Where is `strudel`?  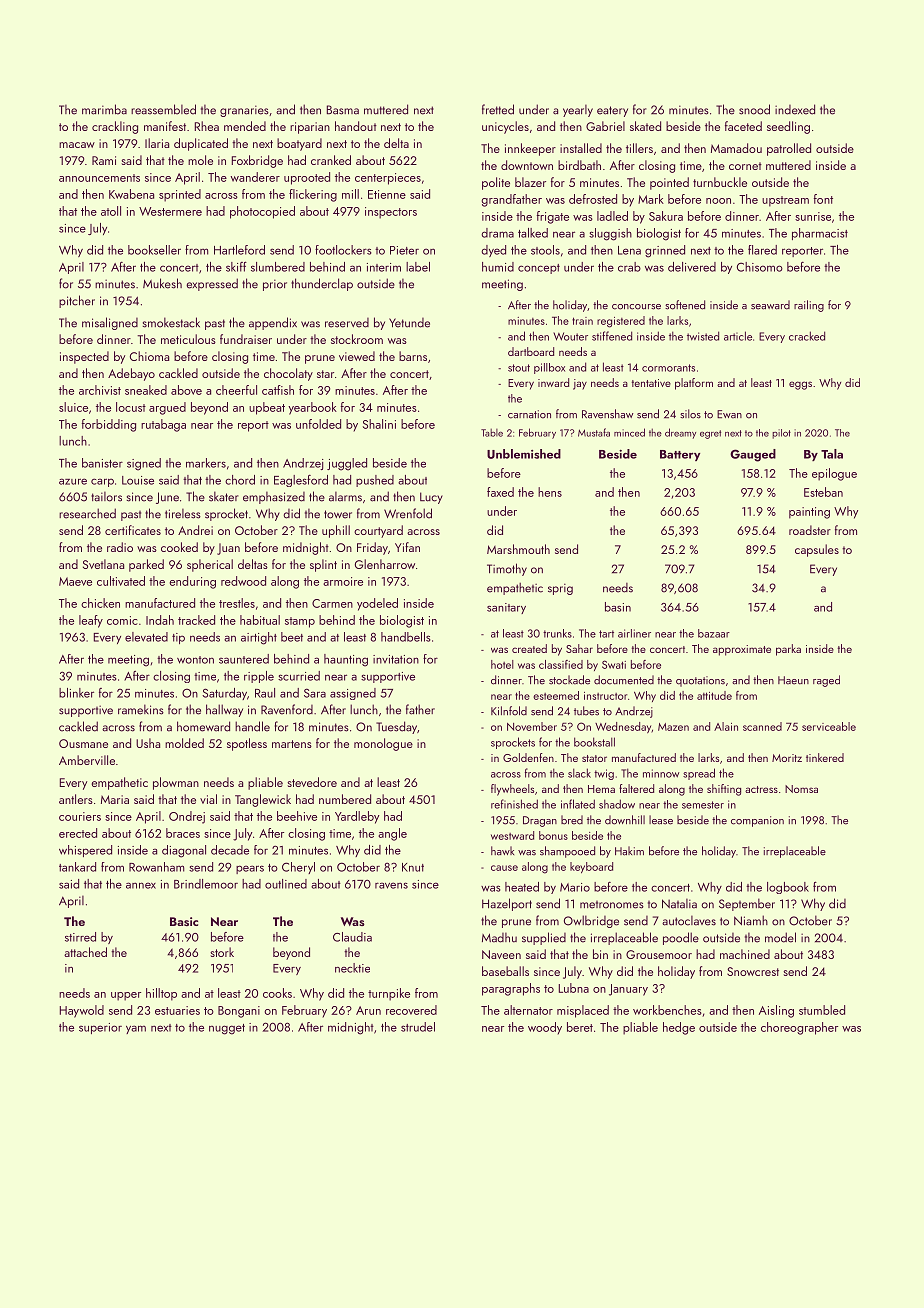 strudel is located at coordinates (418, 1027).
